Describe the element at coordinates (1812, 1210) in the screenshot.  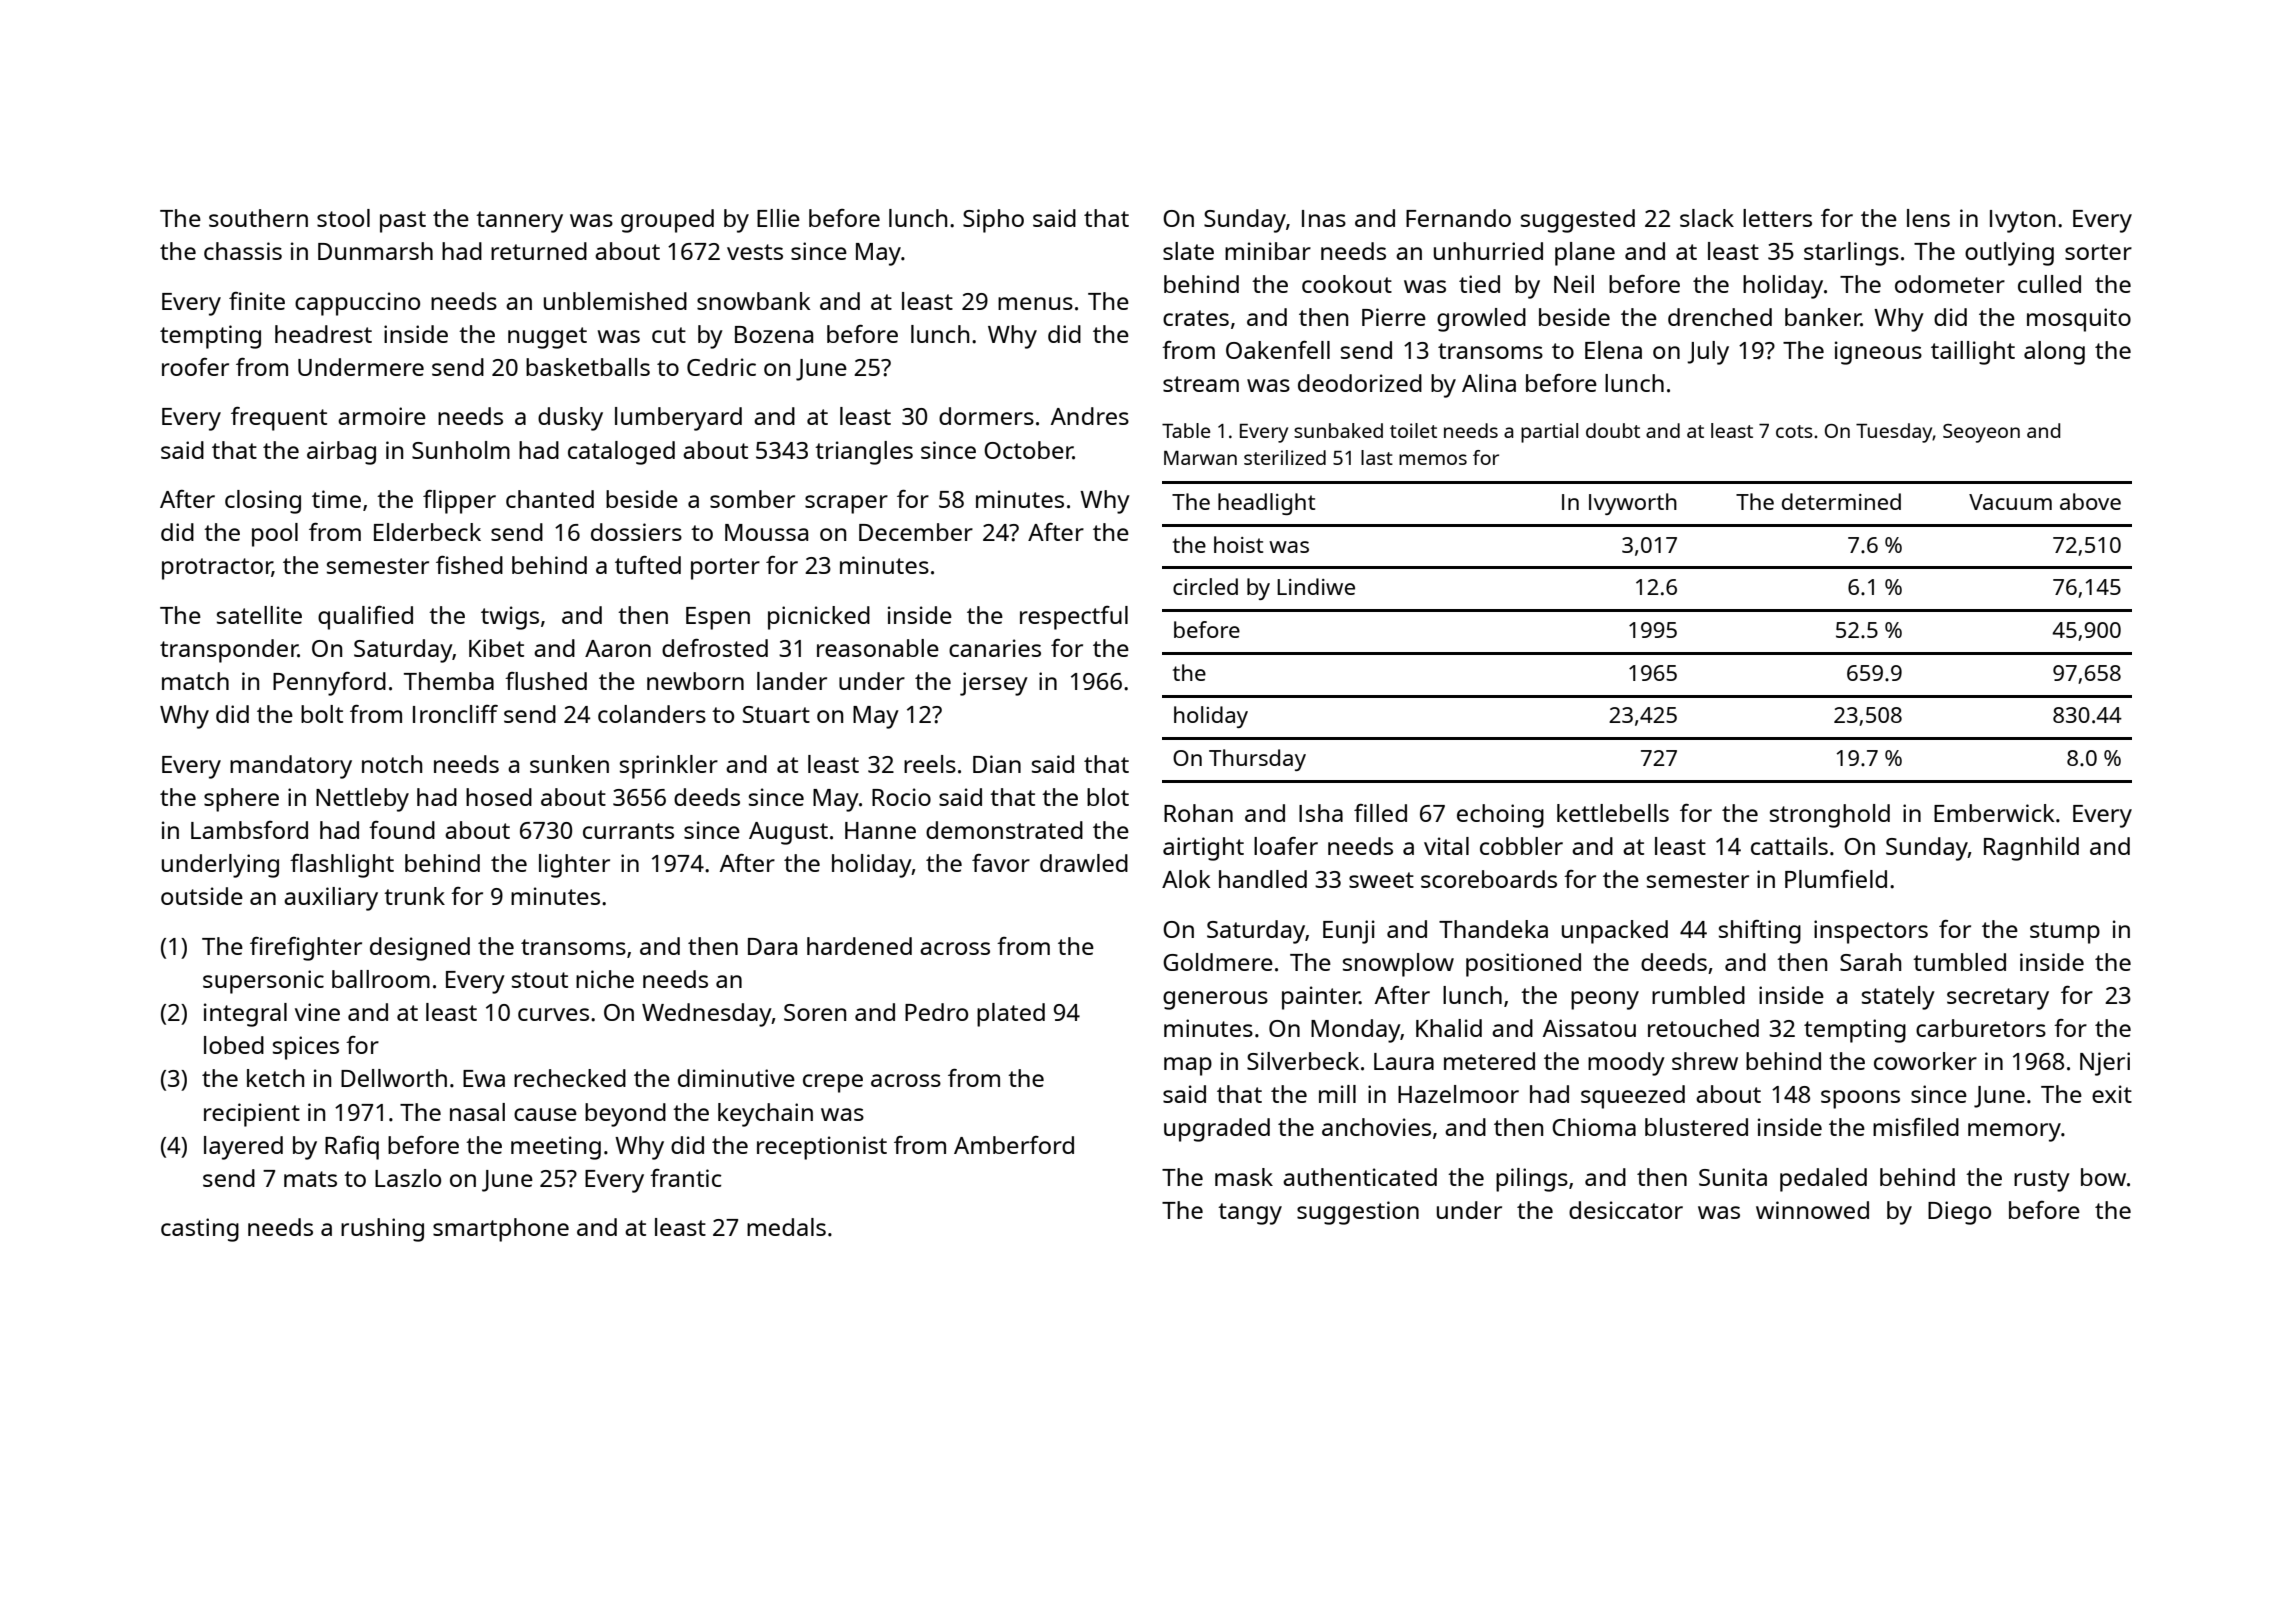
I see `winnowed` at that location.
